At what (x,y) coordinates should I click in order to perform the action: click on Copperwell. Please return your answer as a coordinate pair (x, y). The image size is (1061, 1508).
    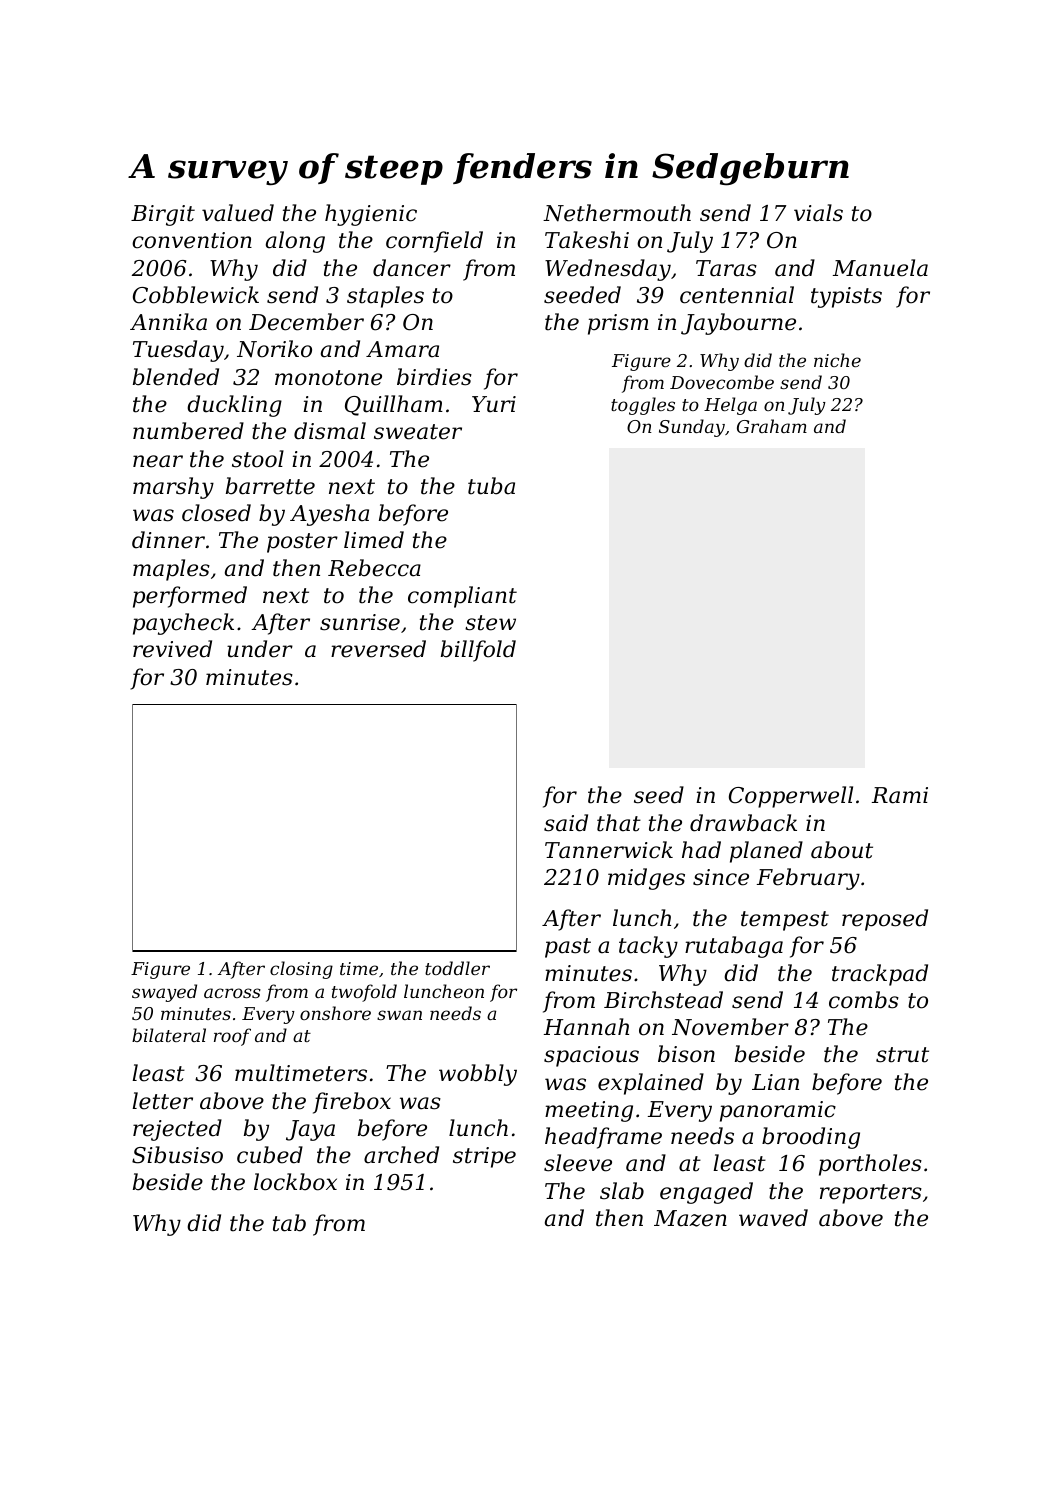
    Looking at the image, I should click on (791, 797).
